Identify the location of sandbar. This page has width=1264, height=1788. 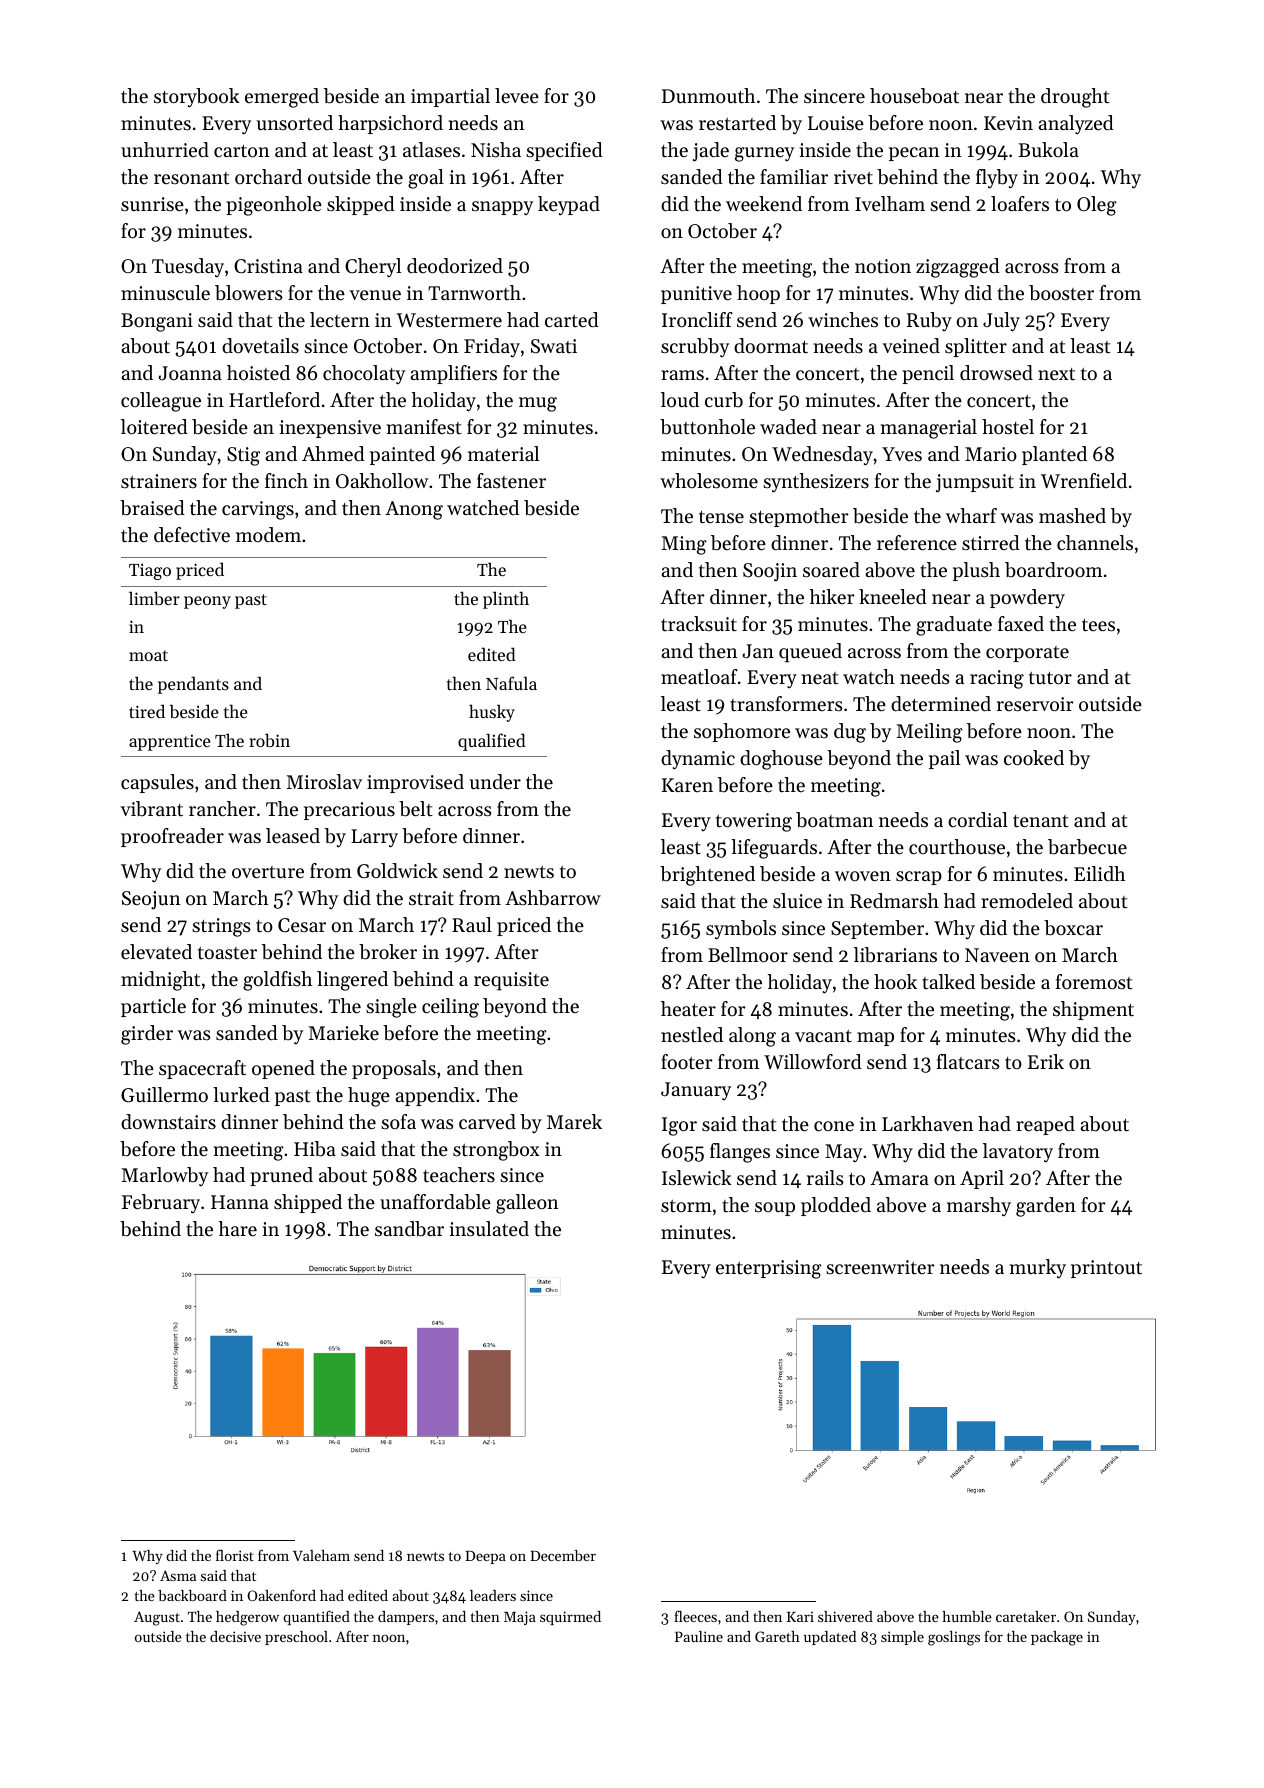
(409, 1229).
